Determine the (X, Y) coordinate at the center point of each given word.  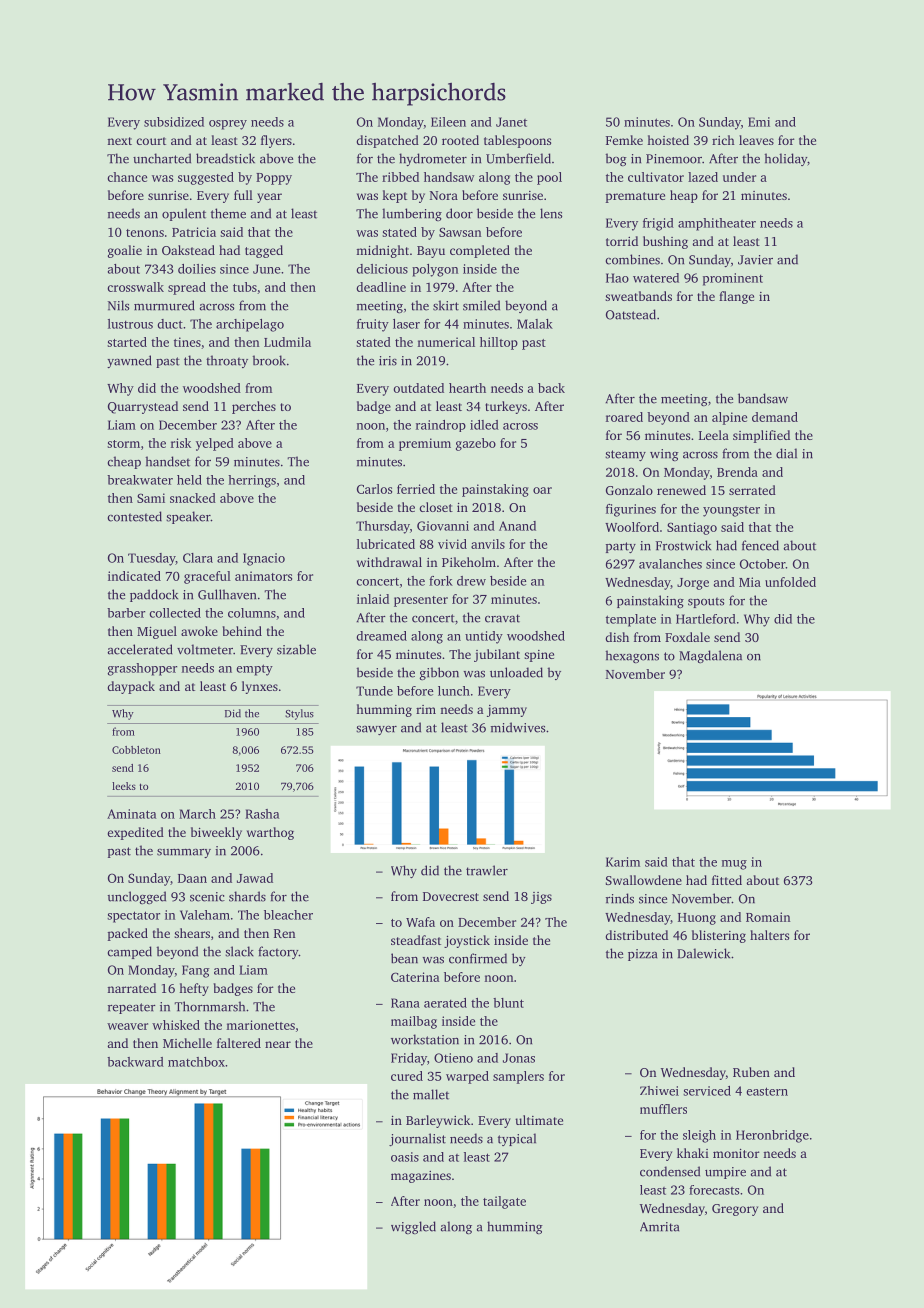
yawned (129, 361)
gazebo (476, 444)
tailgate (504, 1202)
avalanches (670, 564)
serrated (752, 490)
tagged (264, 251)
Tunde (374, 691)
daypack (131, 687)
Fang (196, 971)
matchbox (196, 1062)
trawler (487, 870)
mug (734, 865)
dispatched (388, 141)
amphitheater (717, 224)
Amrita (659, 1227)
